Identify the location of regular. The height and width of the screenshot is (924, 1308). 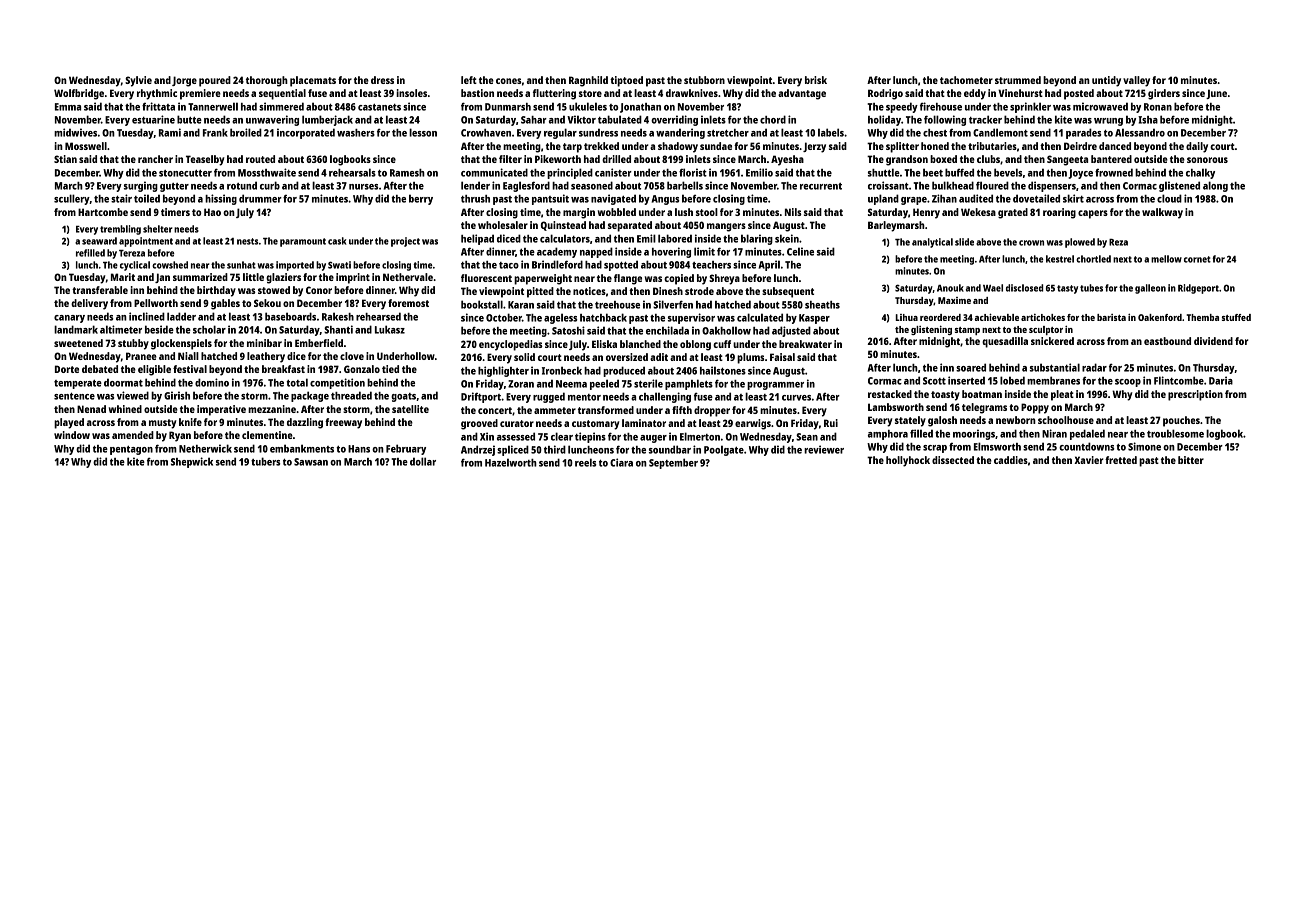
(560, 133).
